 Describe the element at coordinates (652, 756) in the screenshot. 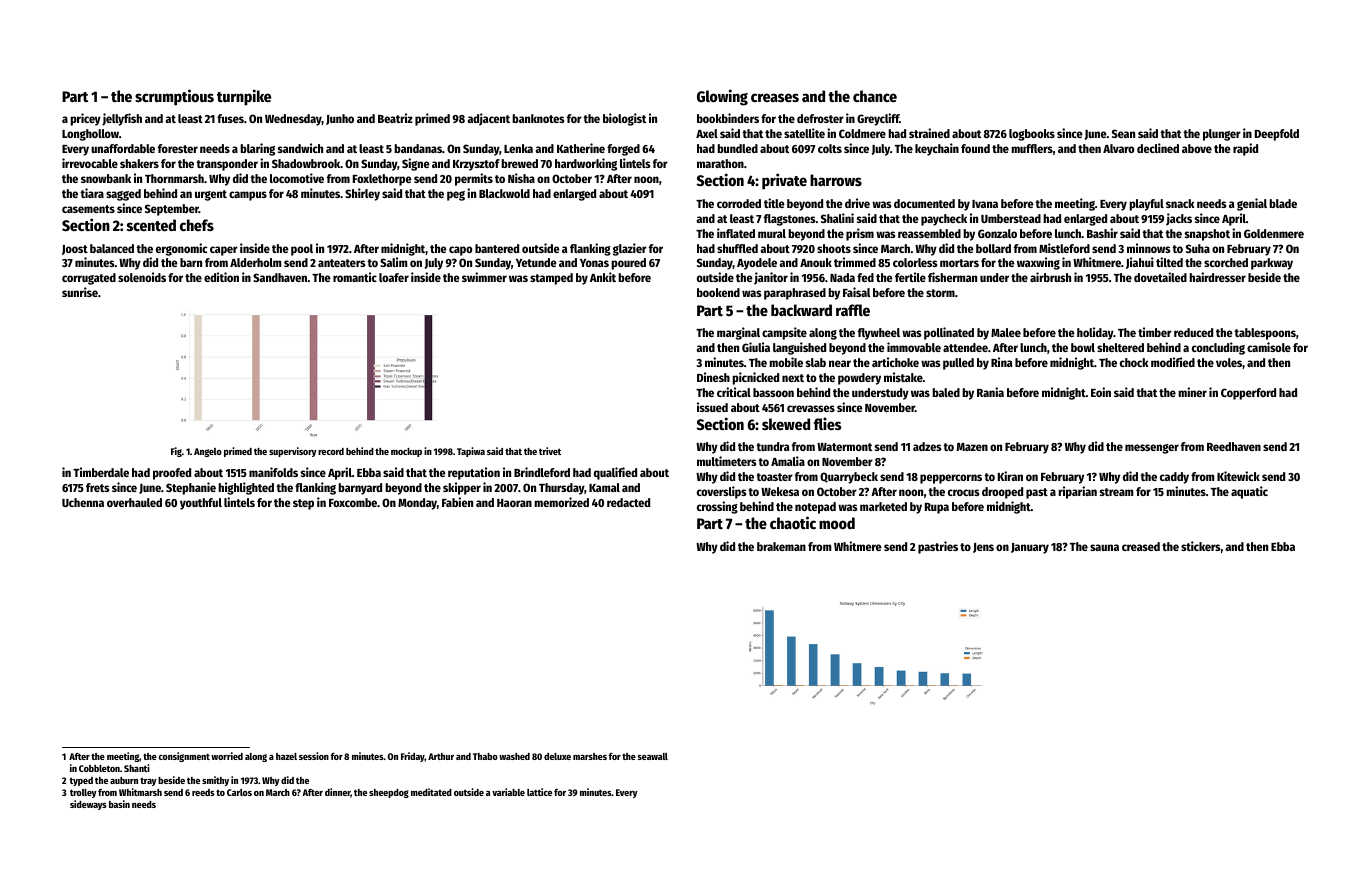

I see `seawall` at that location.
